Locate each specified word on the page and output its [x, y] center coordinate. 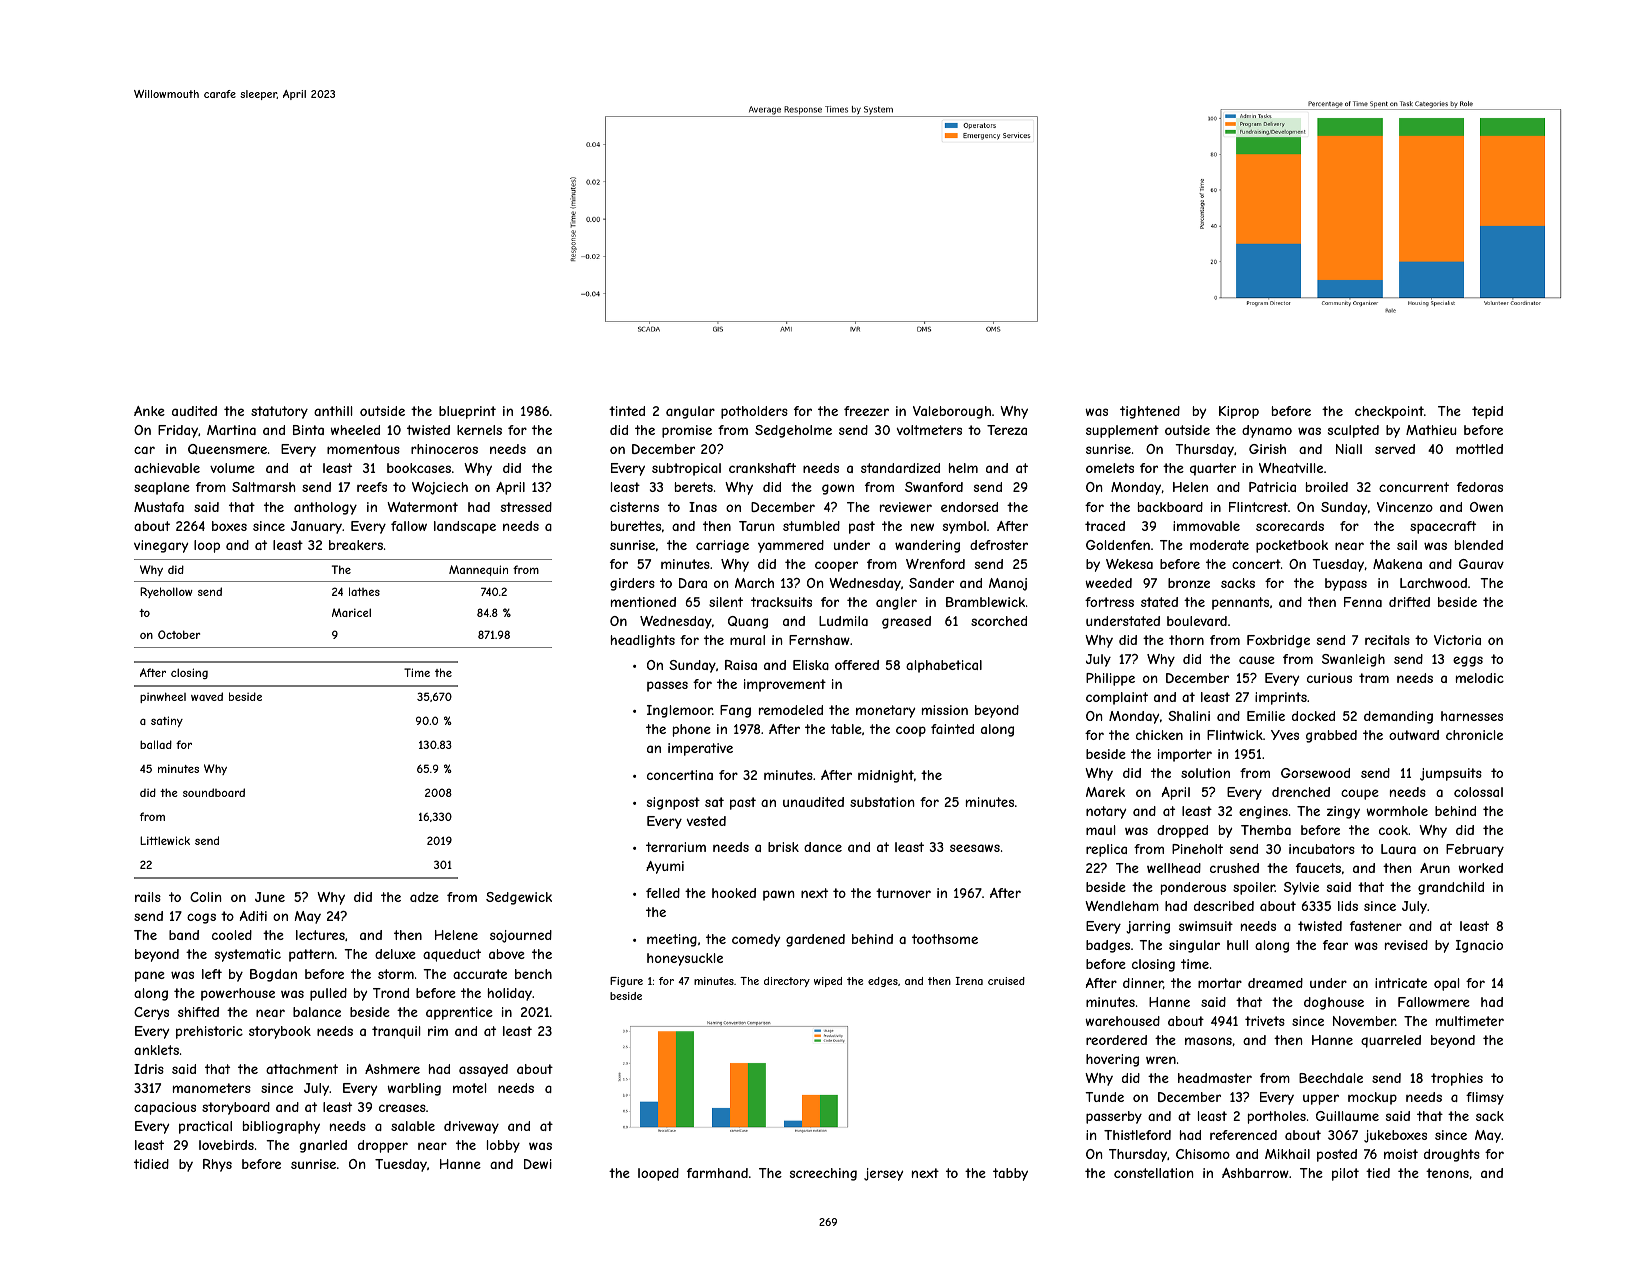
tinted [627, 411]
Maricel [351, 612]
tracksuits [781, 602]
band [184, 935]
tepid [1487, 412]
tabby [1010, 1174]
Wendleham [1122, 906]
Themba [1266, 830]
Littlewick [165, 840]
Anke [149, 411]
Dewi [538, 1164]
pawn [778, 895]
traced [1105, 526]
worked [1480, 868]
